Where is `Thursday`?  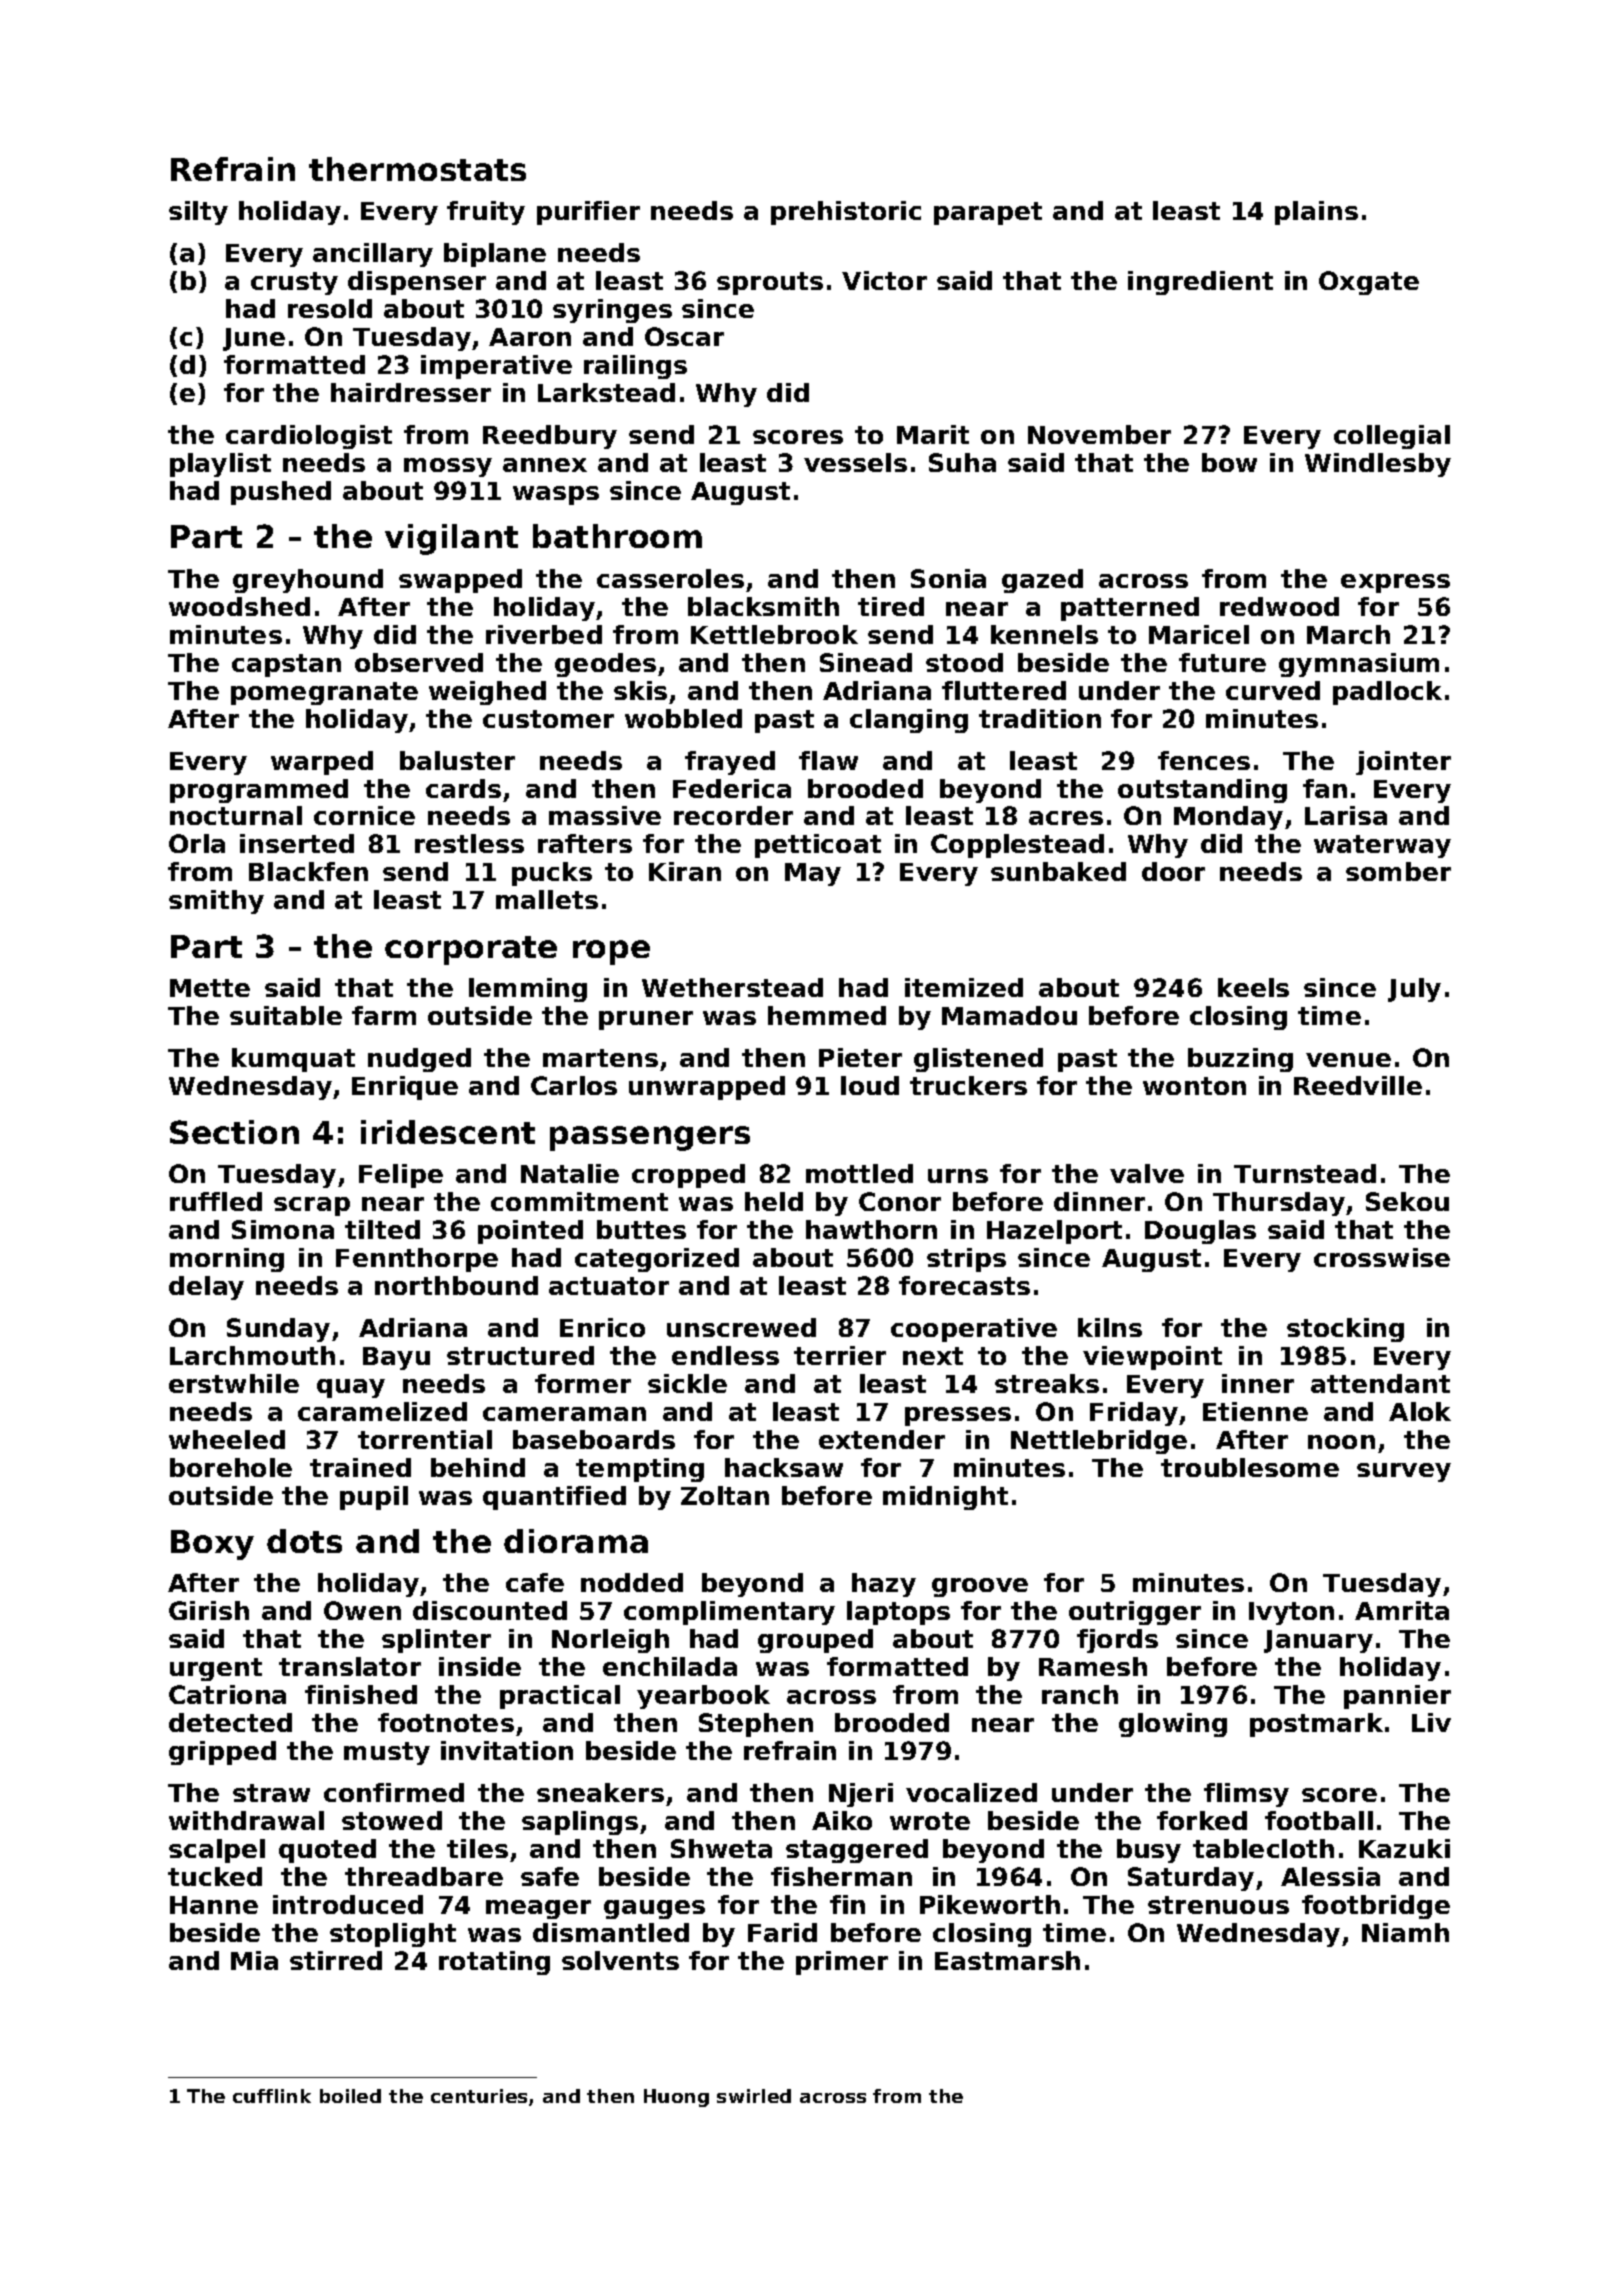
Thursday is located at coordinates (1279, 1204).
